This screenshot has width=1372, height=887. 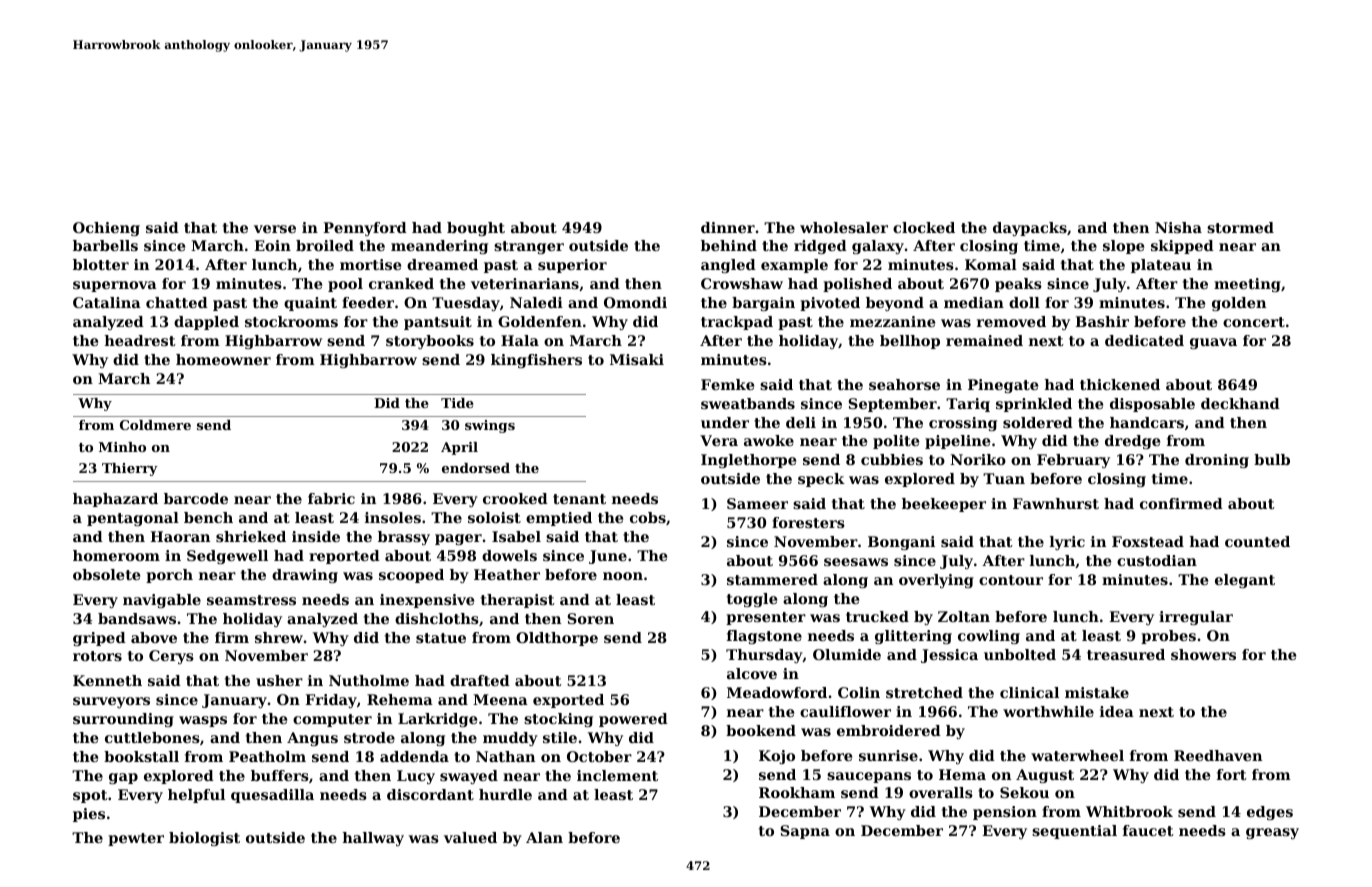 I want to click on noon, so click(x=623, y=576).
